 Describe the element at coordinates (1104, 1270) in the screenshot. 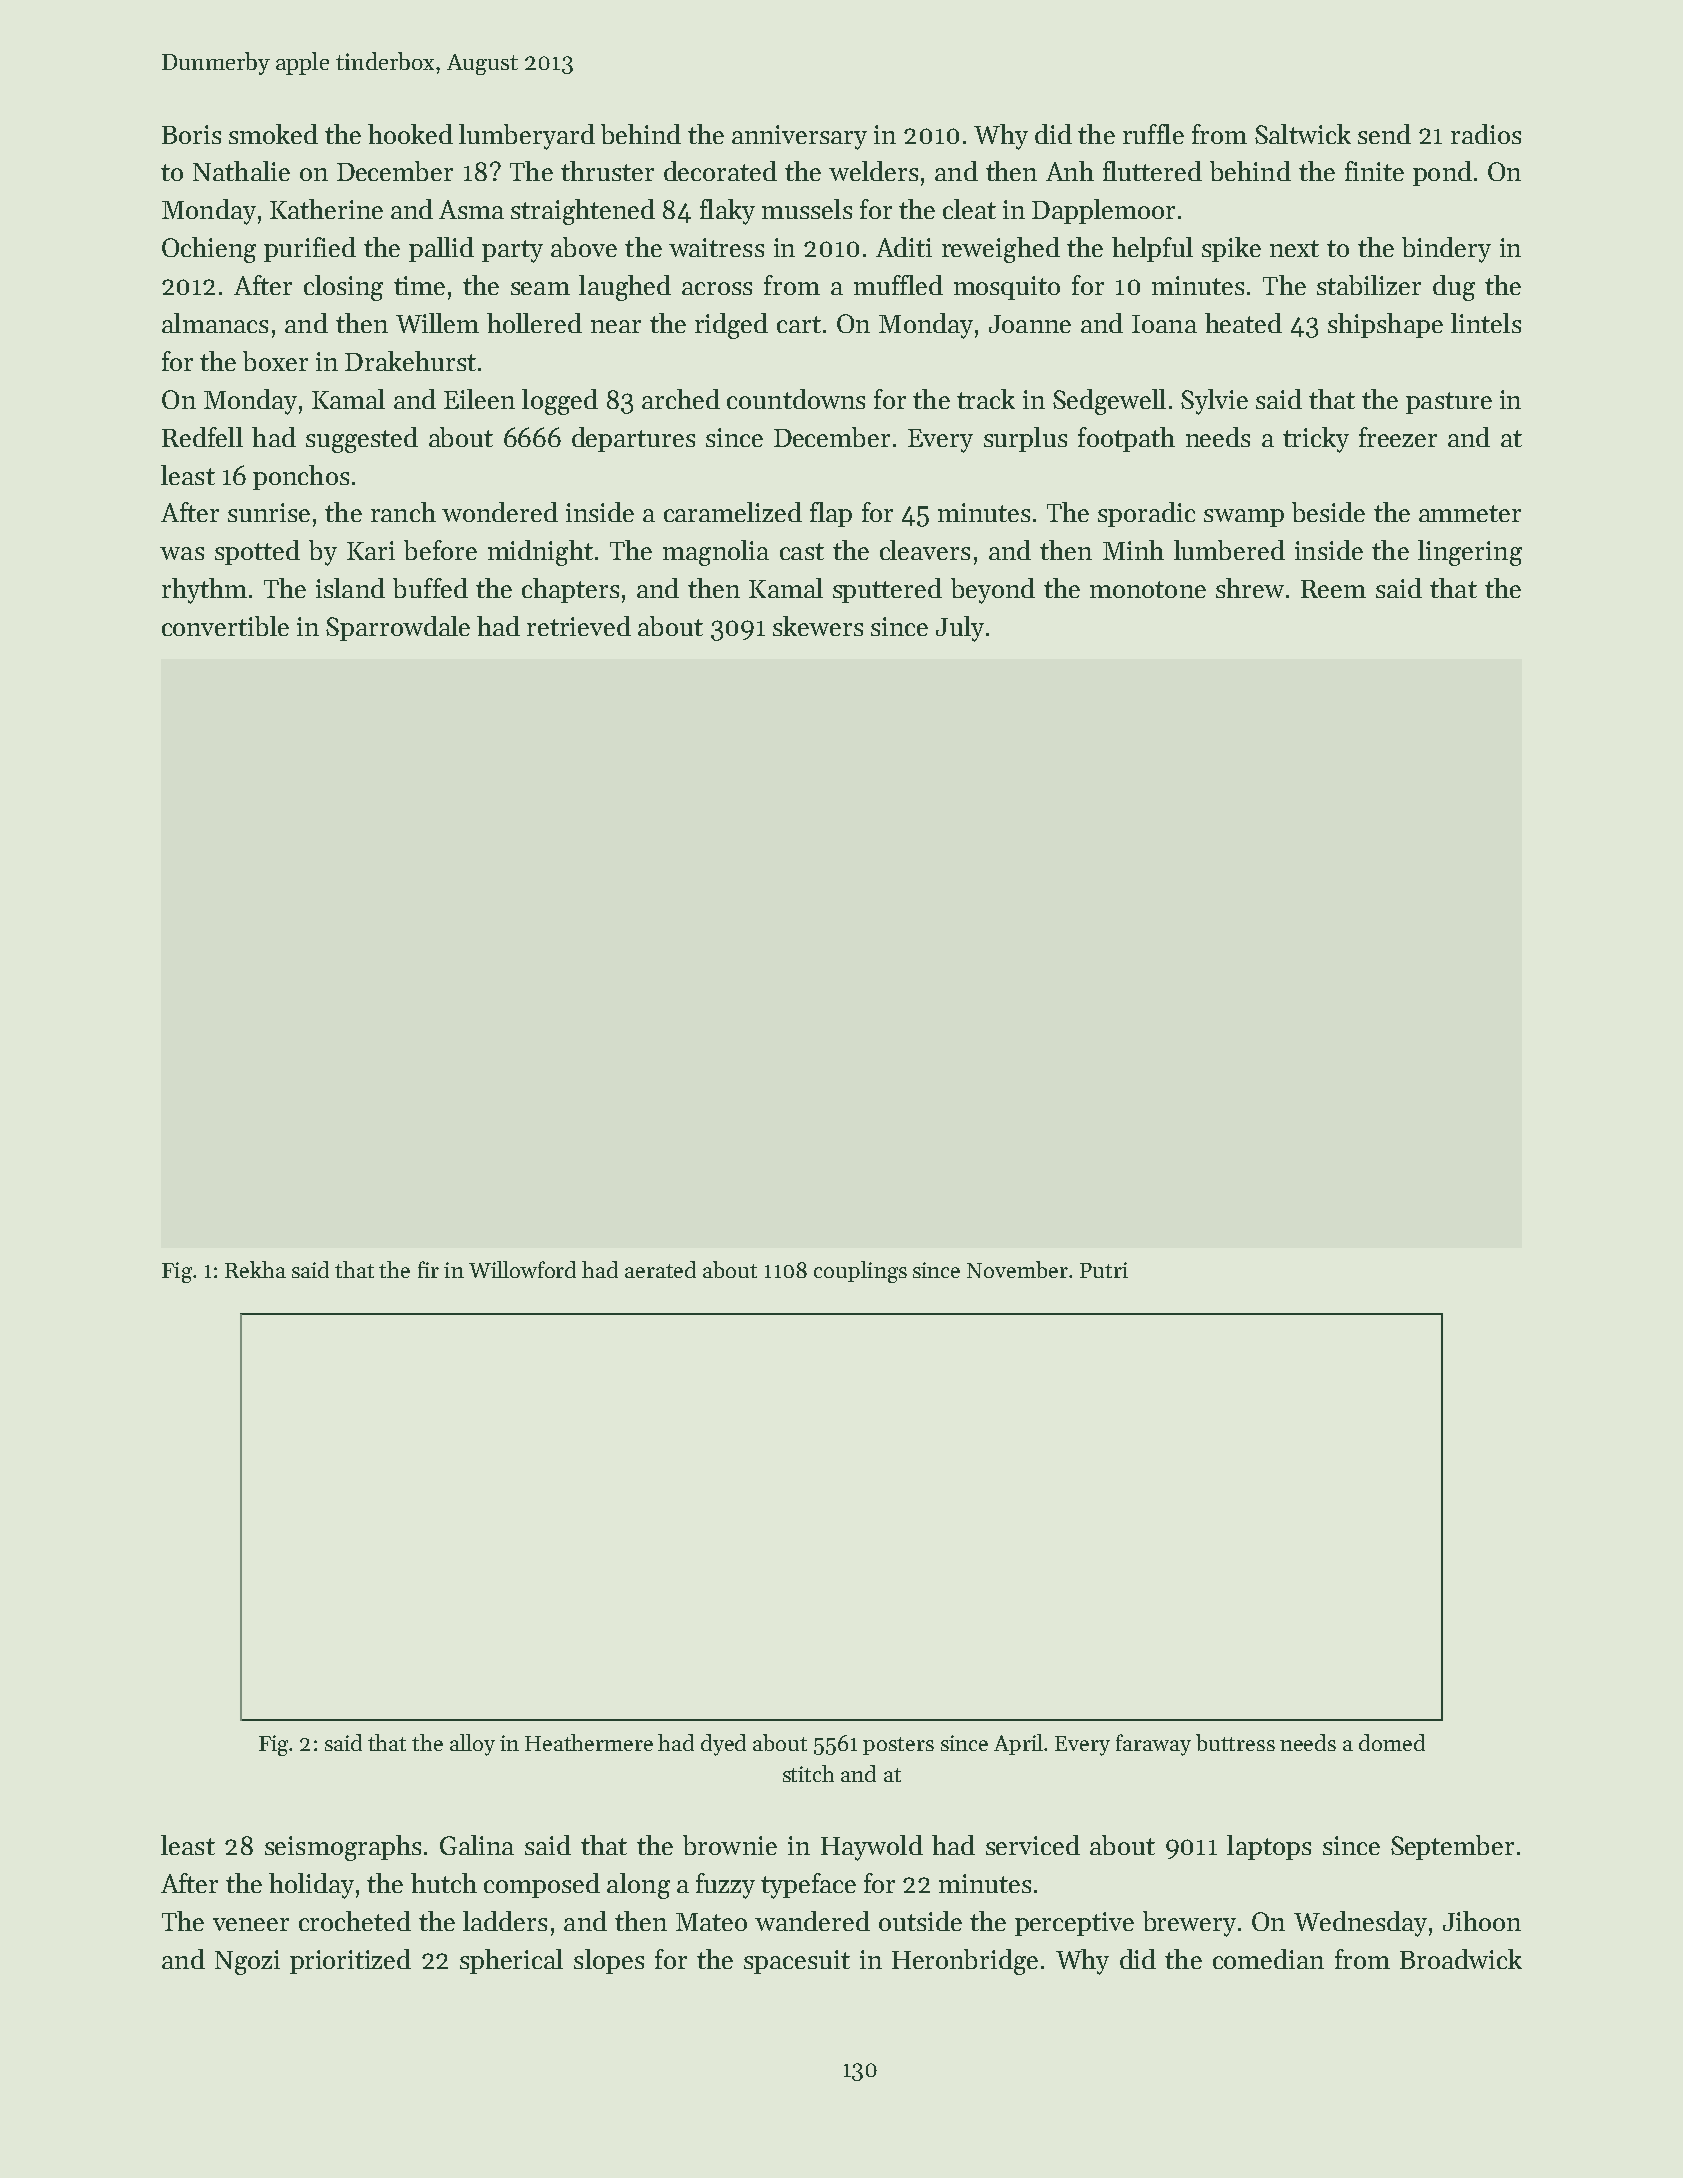

I see `Putri` at that location.
